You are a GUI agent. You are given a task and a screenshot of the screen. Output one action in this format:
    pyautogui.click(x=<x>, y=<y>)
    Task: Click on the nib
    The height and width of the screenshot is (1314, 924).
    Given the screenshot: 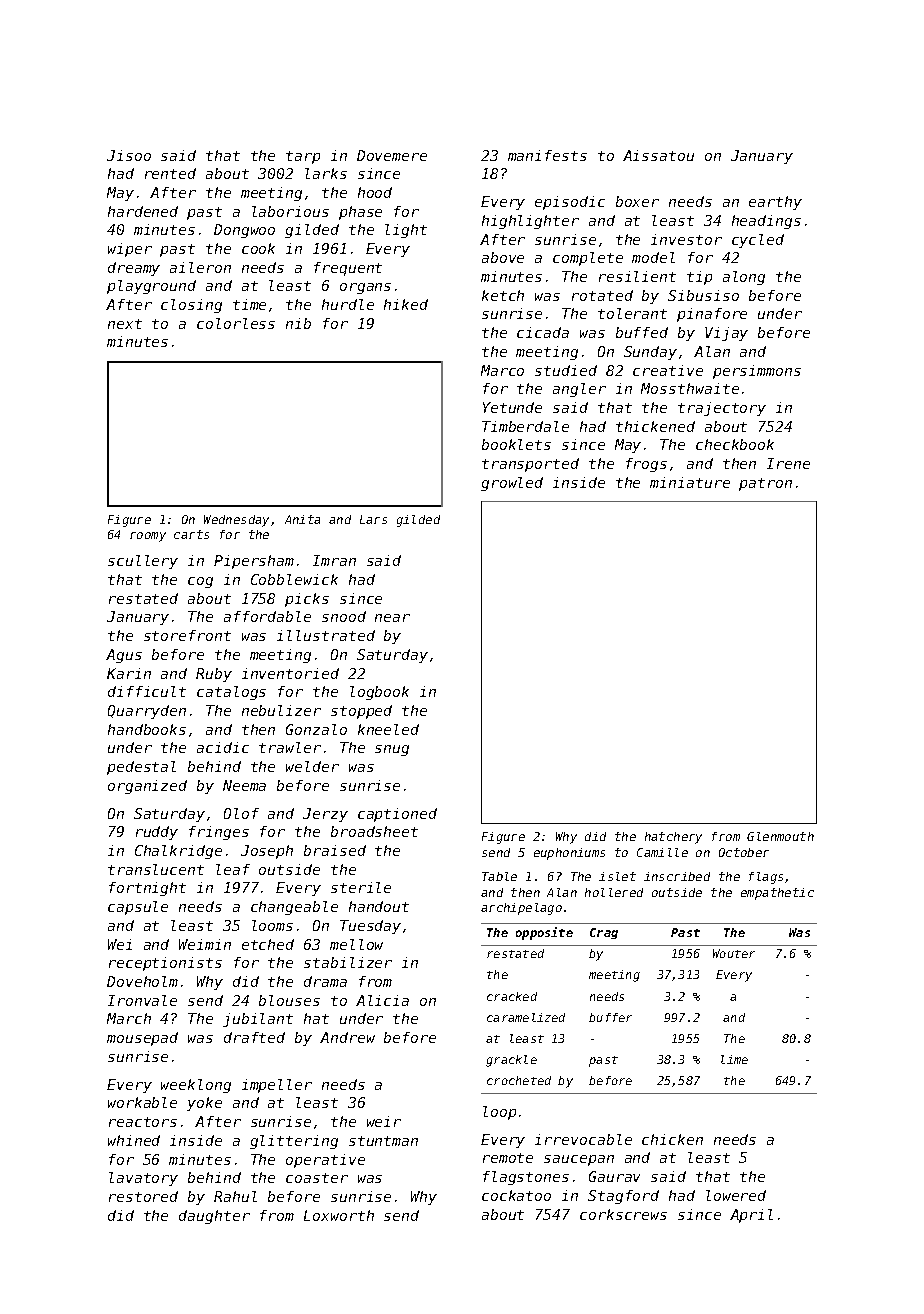 What is the action you would take?
    pyautogui.click(x=298, y=323)
